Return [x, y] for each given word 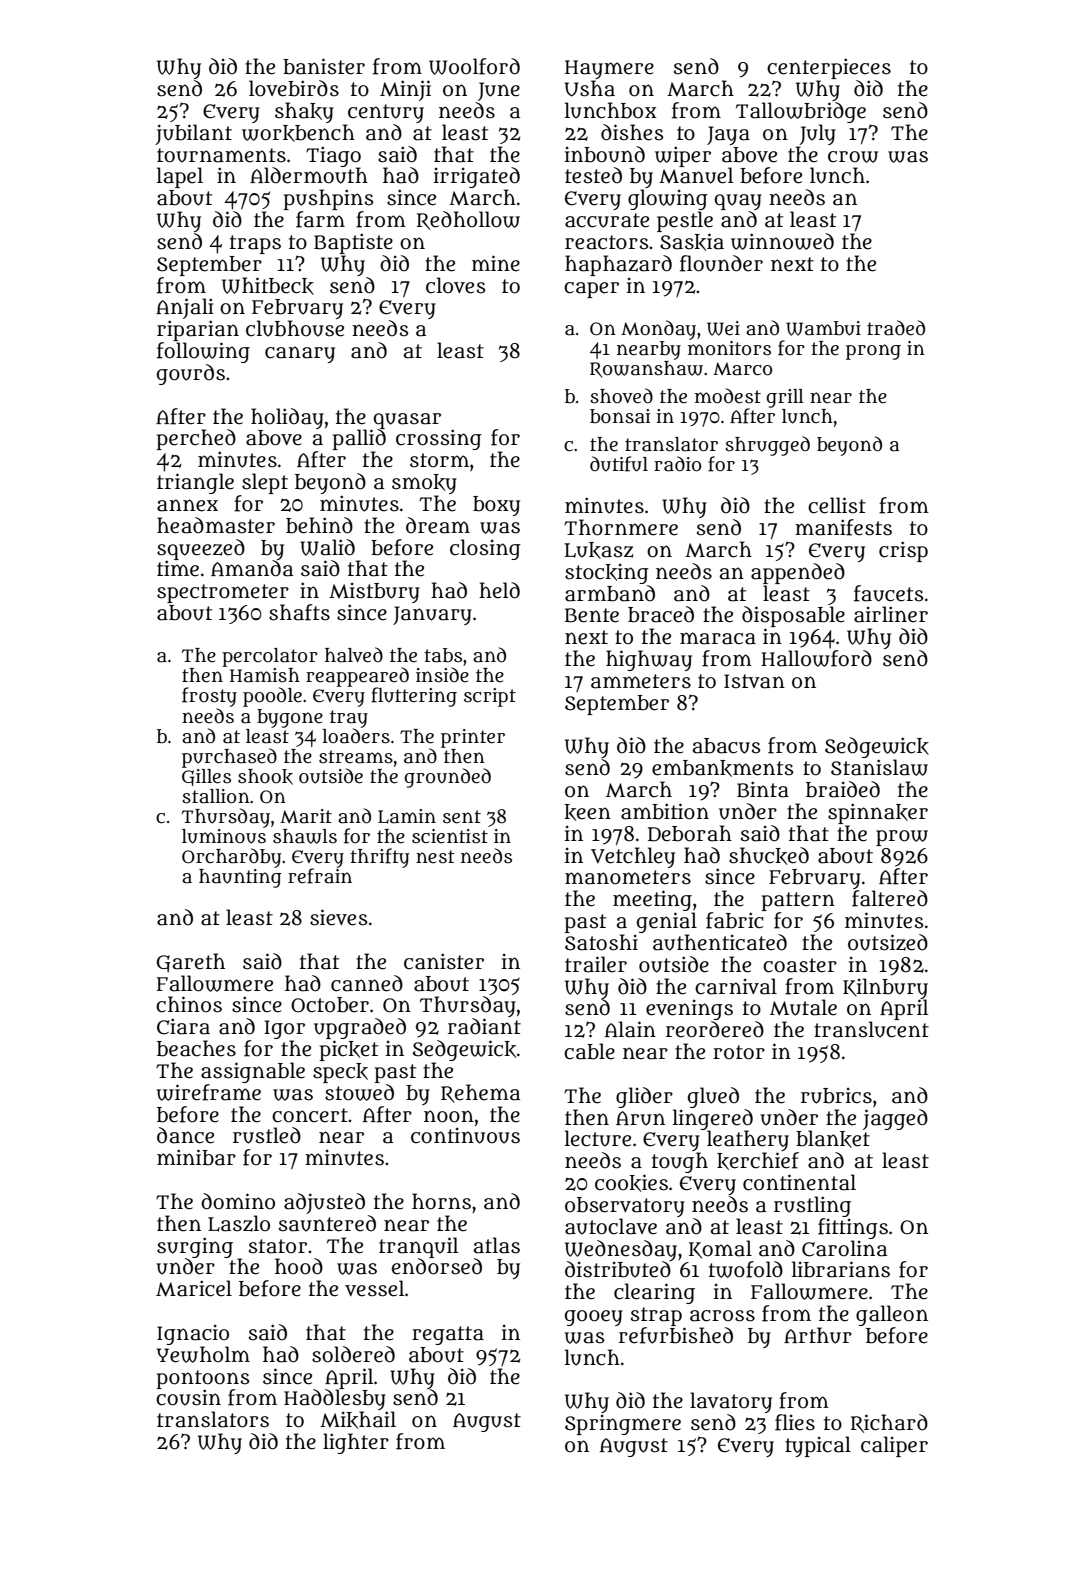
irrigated [477, 177]
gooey [594, 1318]
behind [319, 525]
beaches [196, 1048]
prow [902, 838]
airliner [891, 614]
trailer [596, 964]
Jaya [728, 135]
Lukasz [599, 550]
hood [299, 1266]
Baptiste [353, 243]
